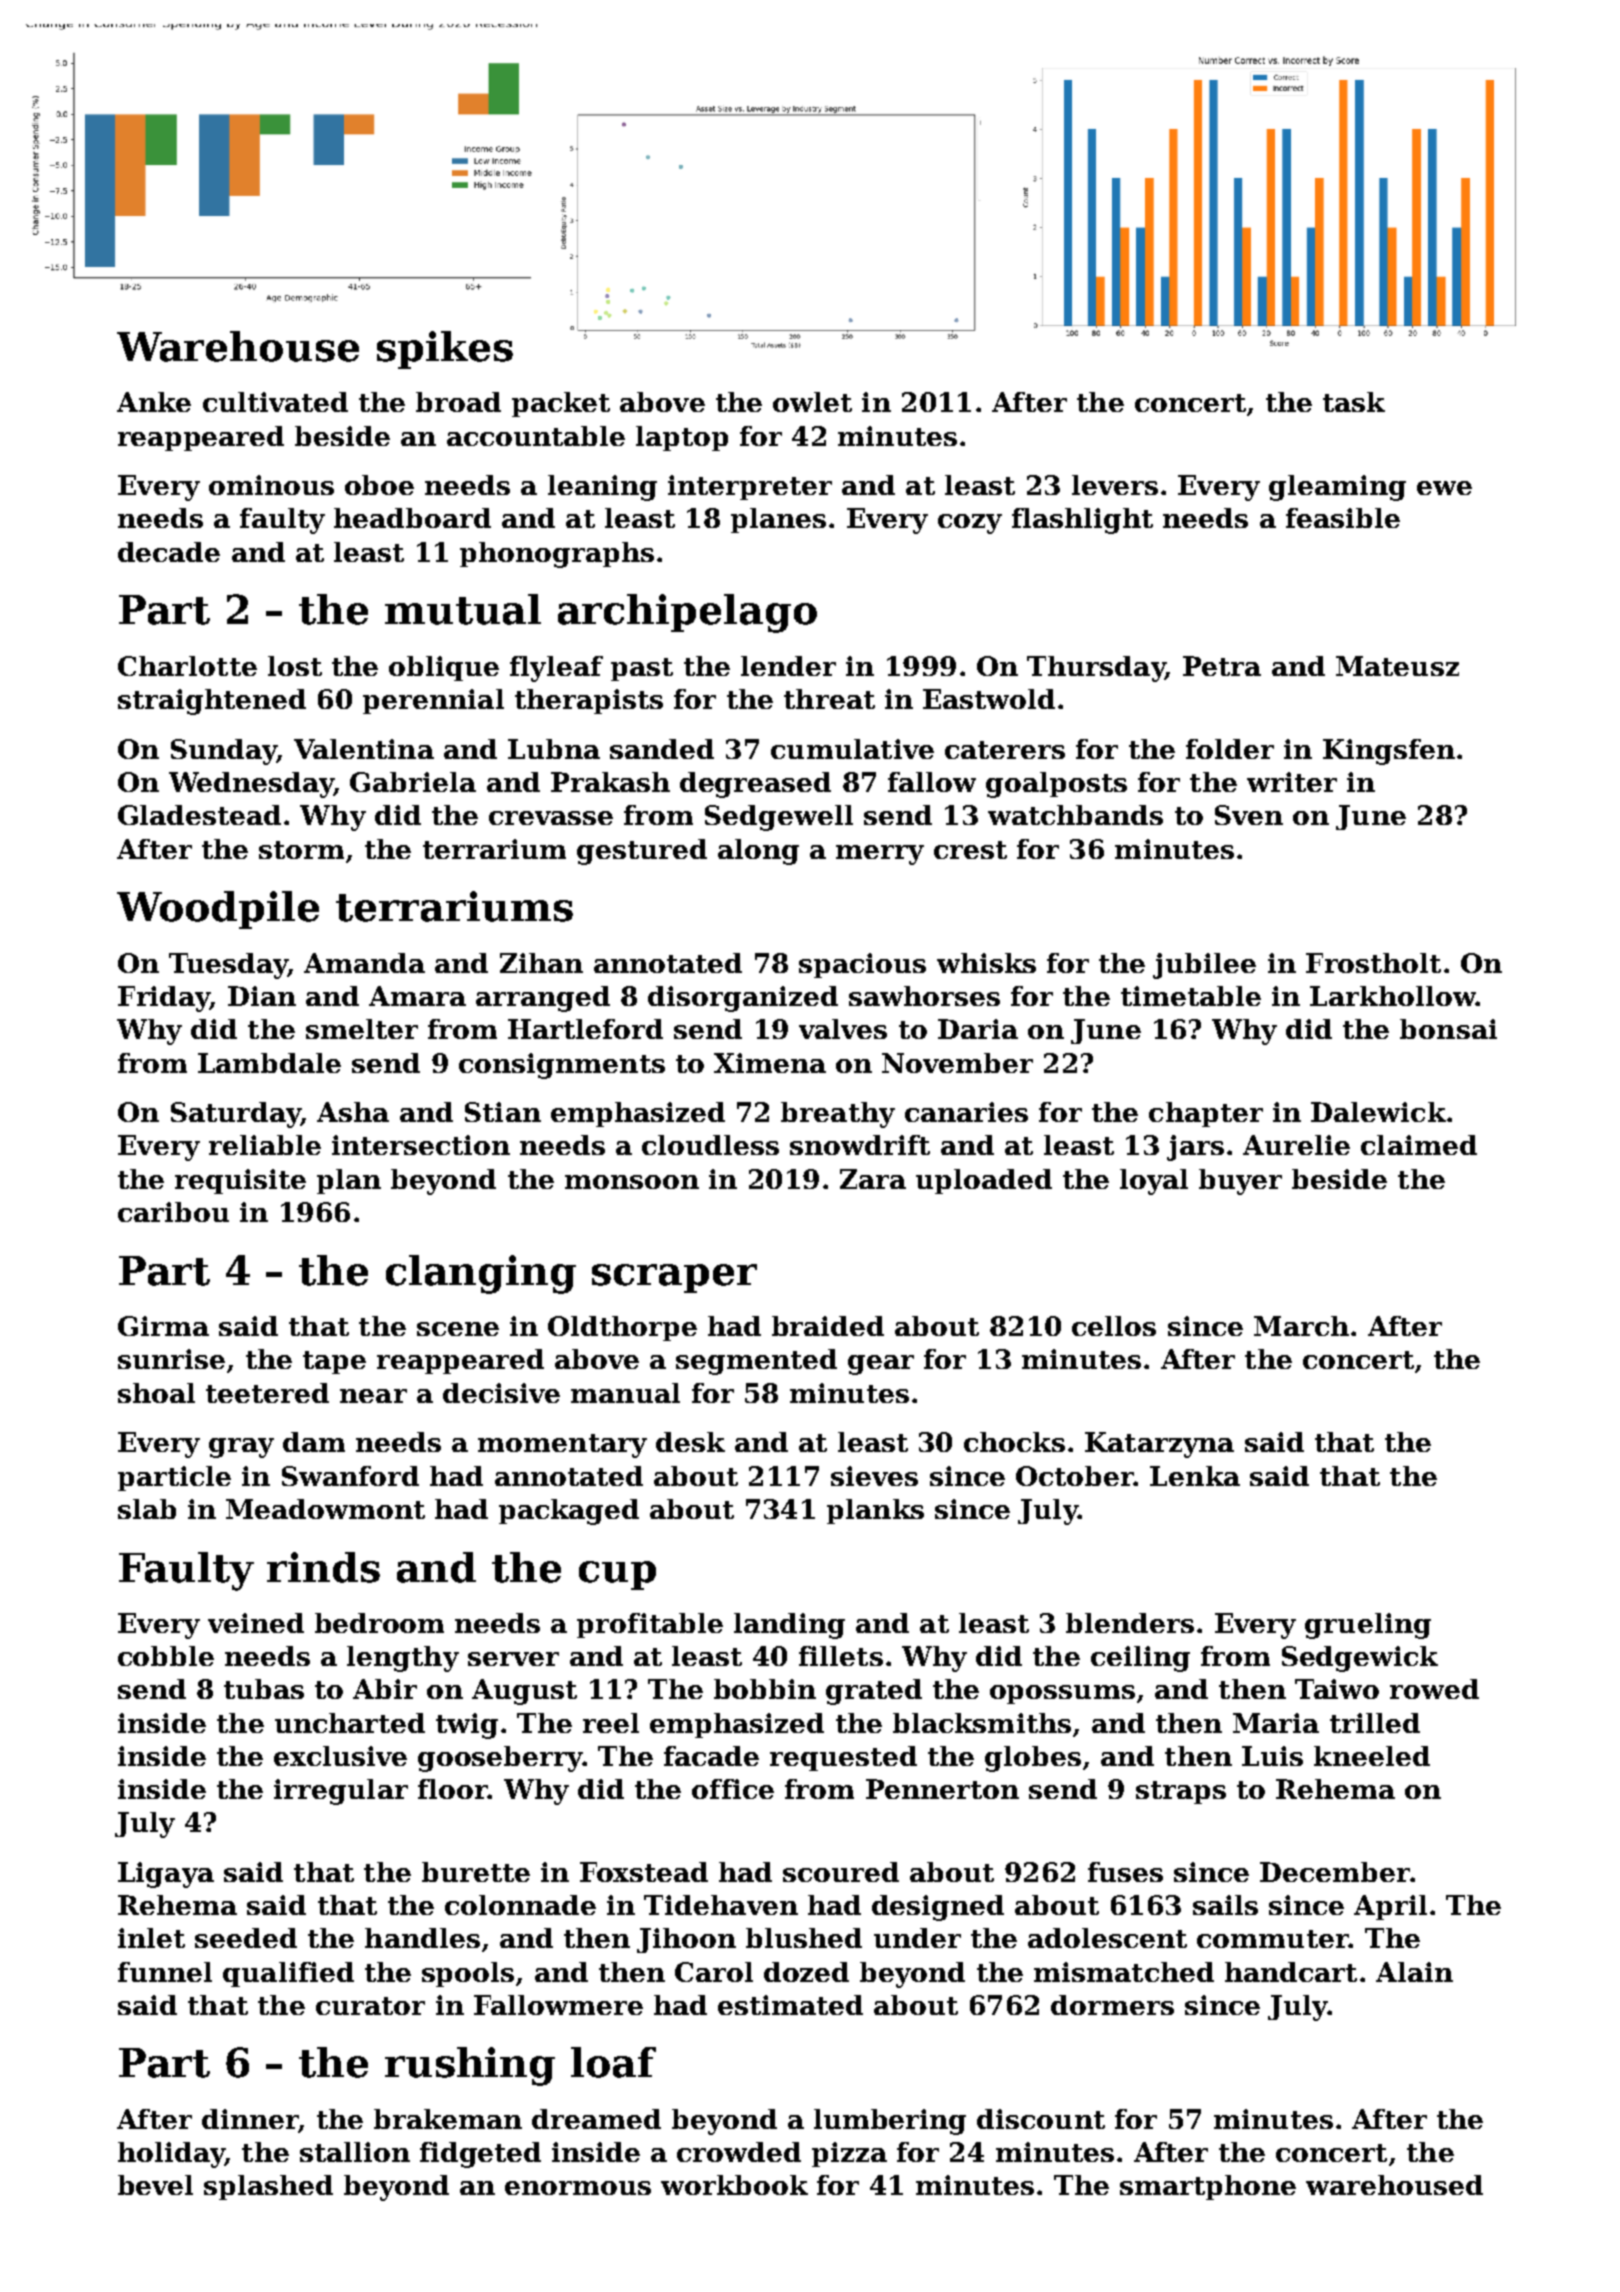 The image size is (1620, 2292). What do you see at coordinates (1125, 1872) in the screenshot?
I see `fuses` at bounding box center [1125, 1872].
